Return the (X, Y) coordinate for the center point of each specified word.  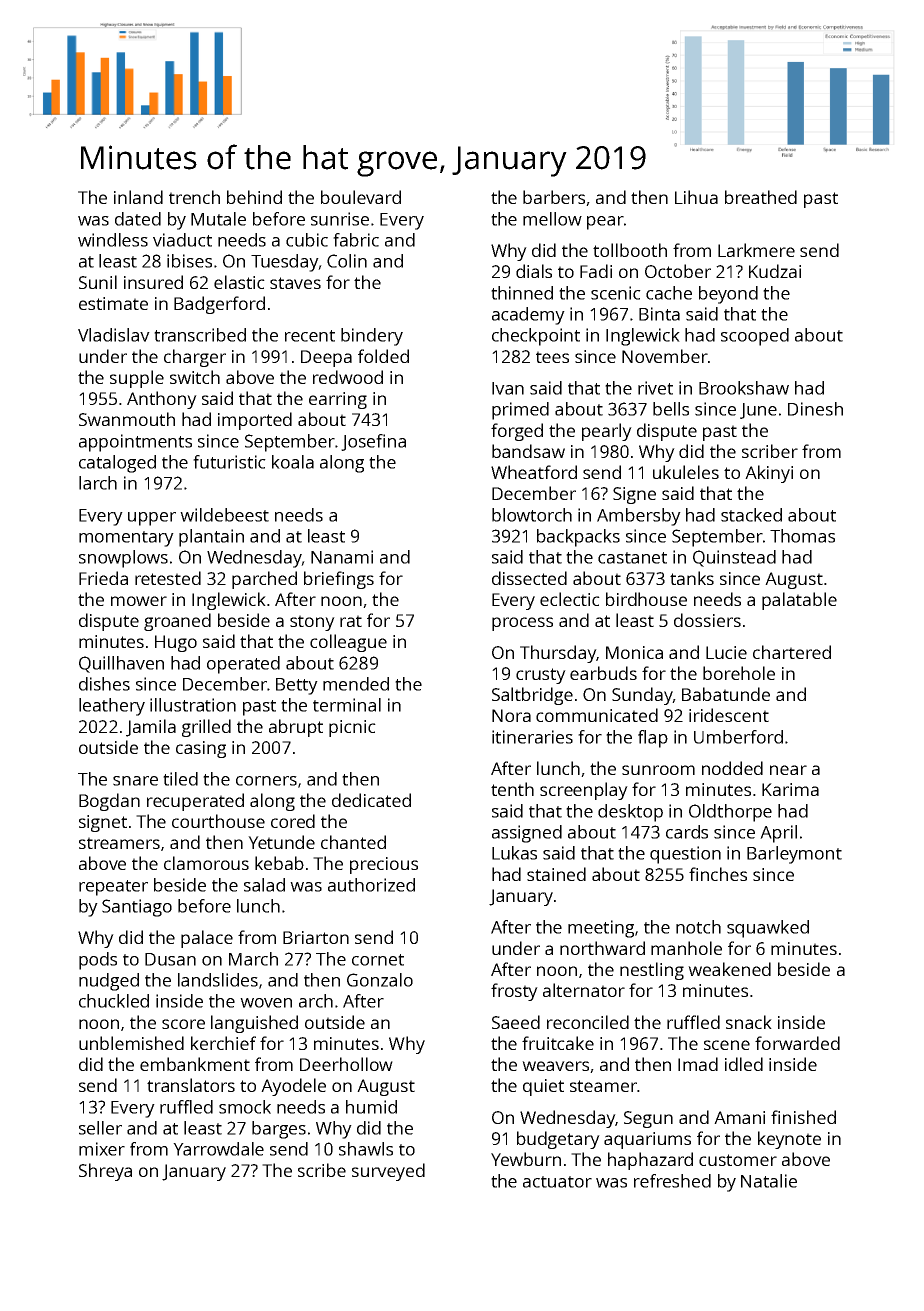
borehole (739, 673)
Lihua (696, 197)
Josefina (373, 442)
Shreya (105, 1172)
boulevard (361, 197)
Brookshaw (744, 388)
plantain (211, 538)
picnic (352, 728)
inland (138, 197)
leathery (112, 707)
